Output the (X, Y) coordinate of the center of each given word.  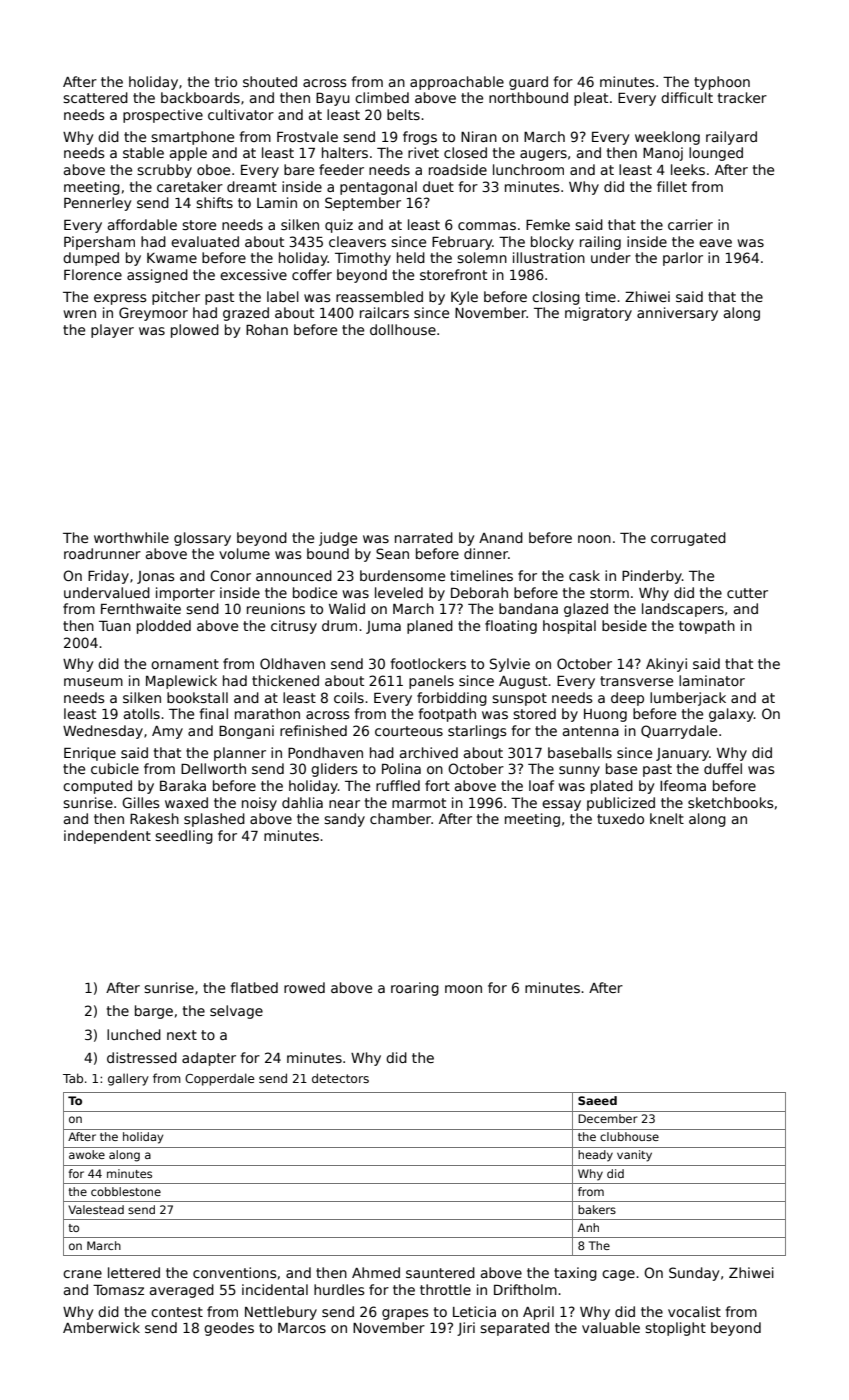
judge (338, 539)
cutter (747, 593)
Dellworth (213, 768)
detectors (340, 1078)
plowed (195, 331)
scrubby (164, 171)
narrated (424, 537)
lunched (134, 1034)
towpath (707, 627)
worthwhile (131, 537)
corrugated (688, 539)
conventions (234, 1272)
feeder (341, 169)
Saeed (597, 1100)
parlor (683, 259)
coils (349, 697)
